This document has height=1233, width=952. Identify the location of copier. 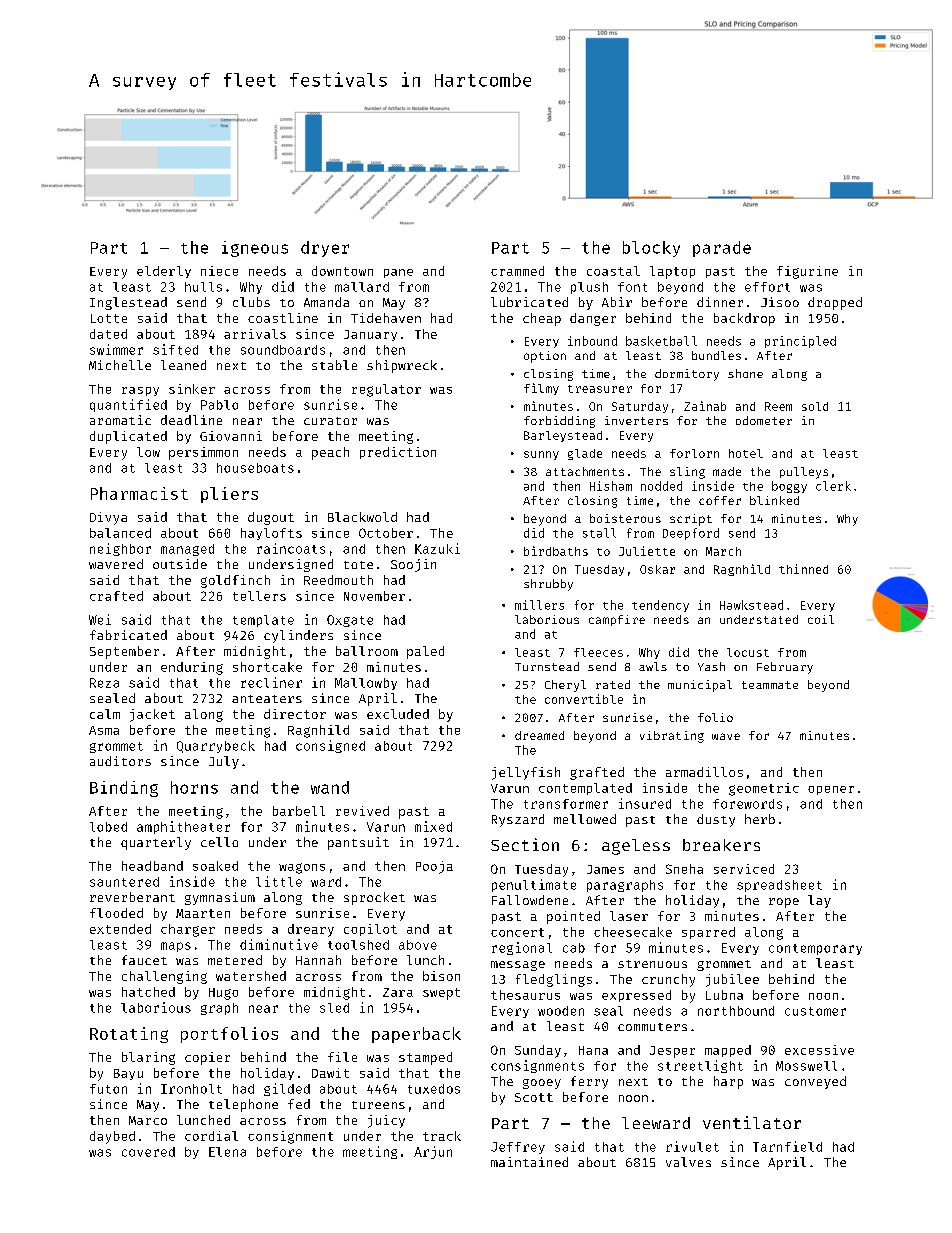
(207, 1058).
